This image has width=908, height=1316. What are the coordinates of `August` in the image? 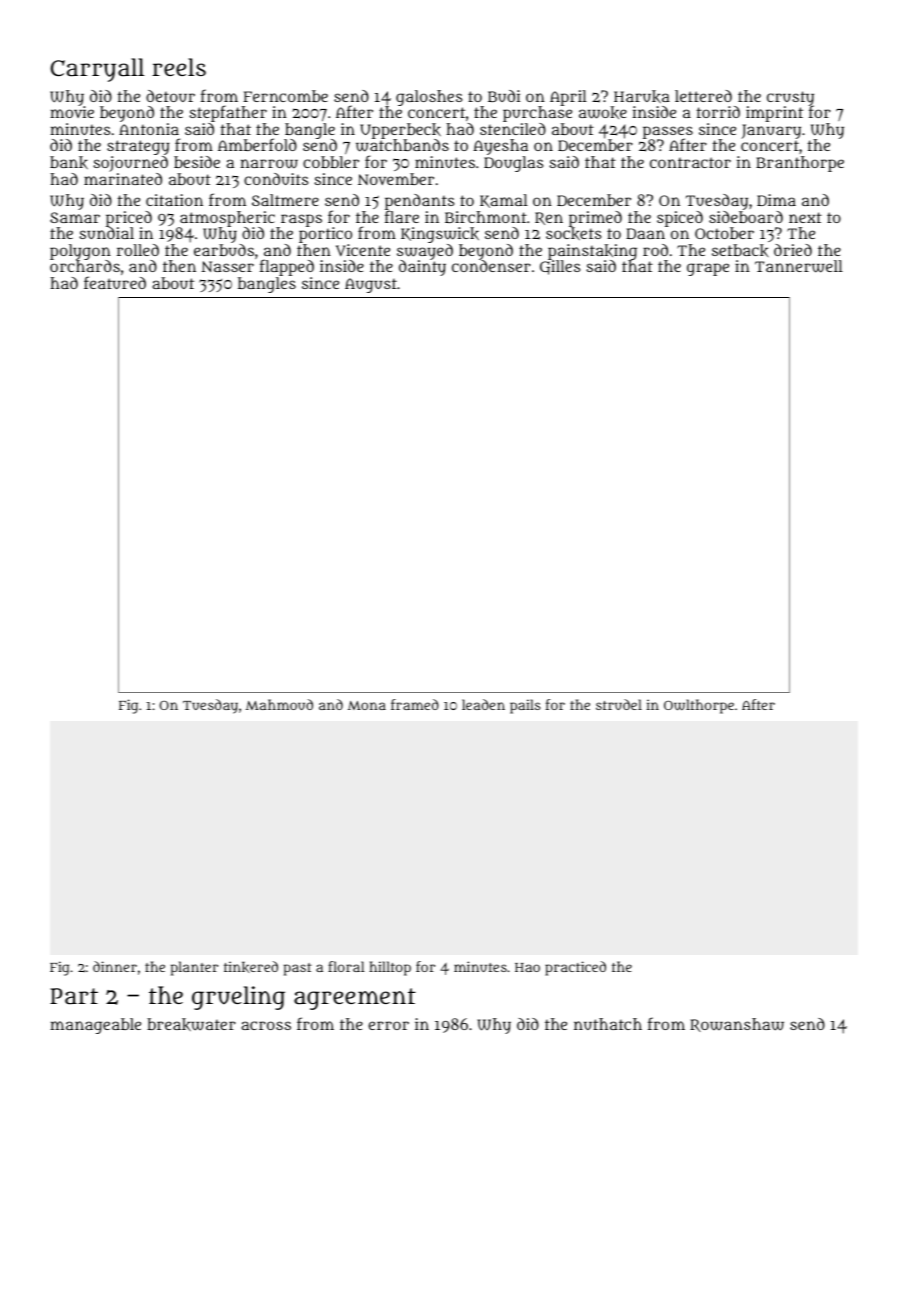 It's located at (371, 285).
